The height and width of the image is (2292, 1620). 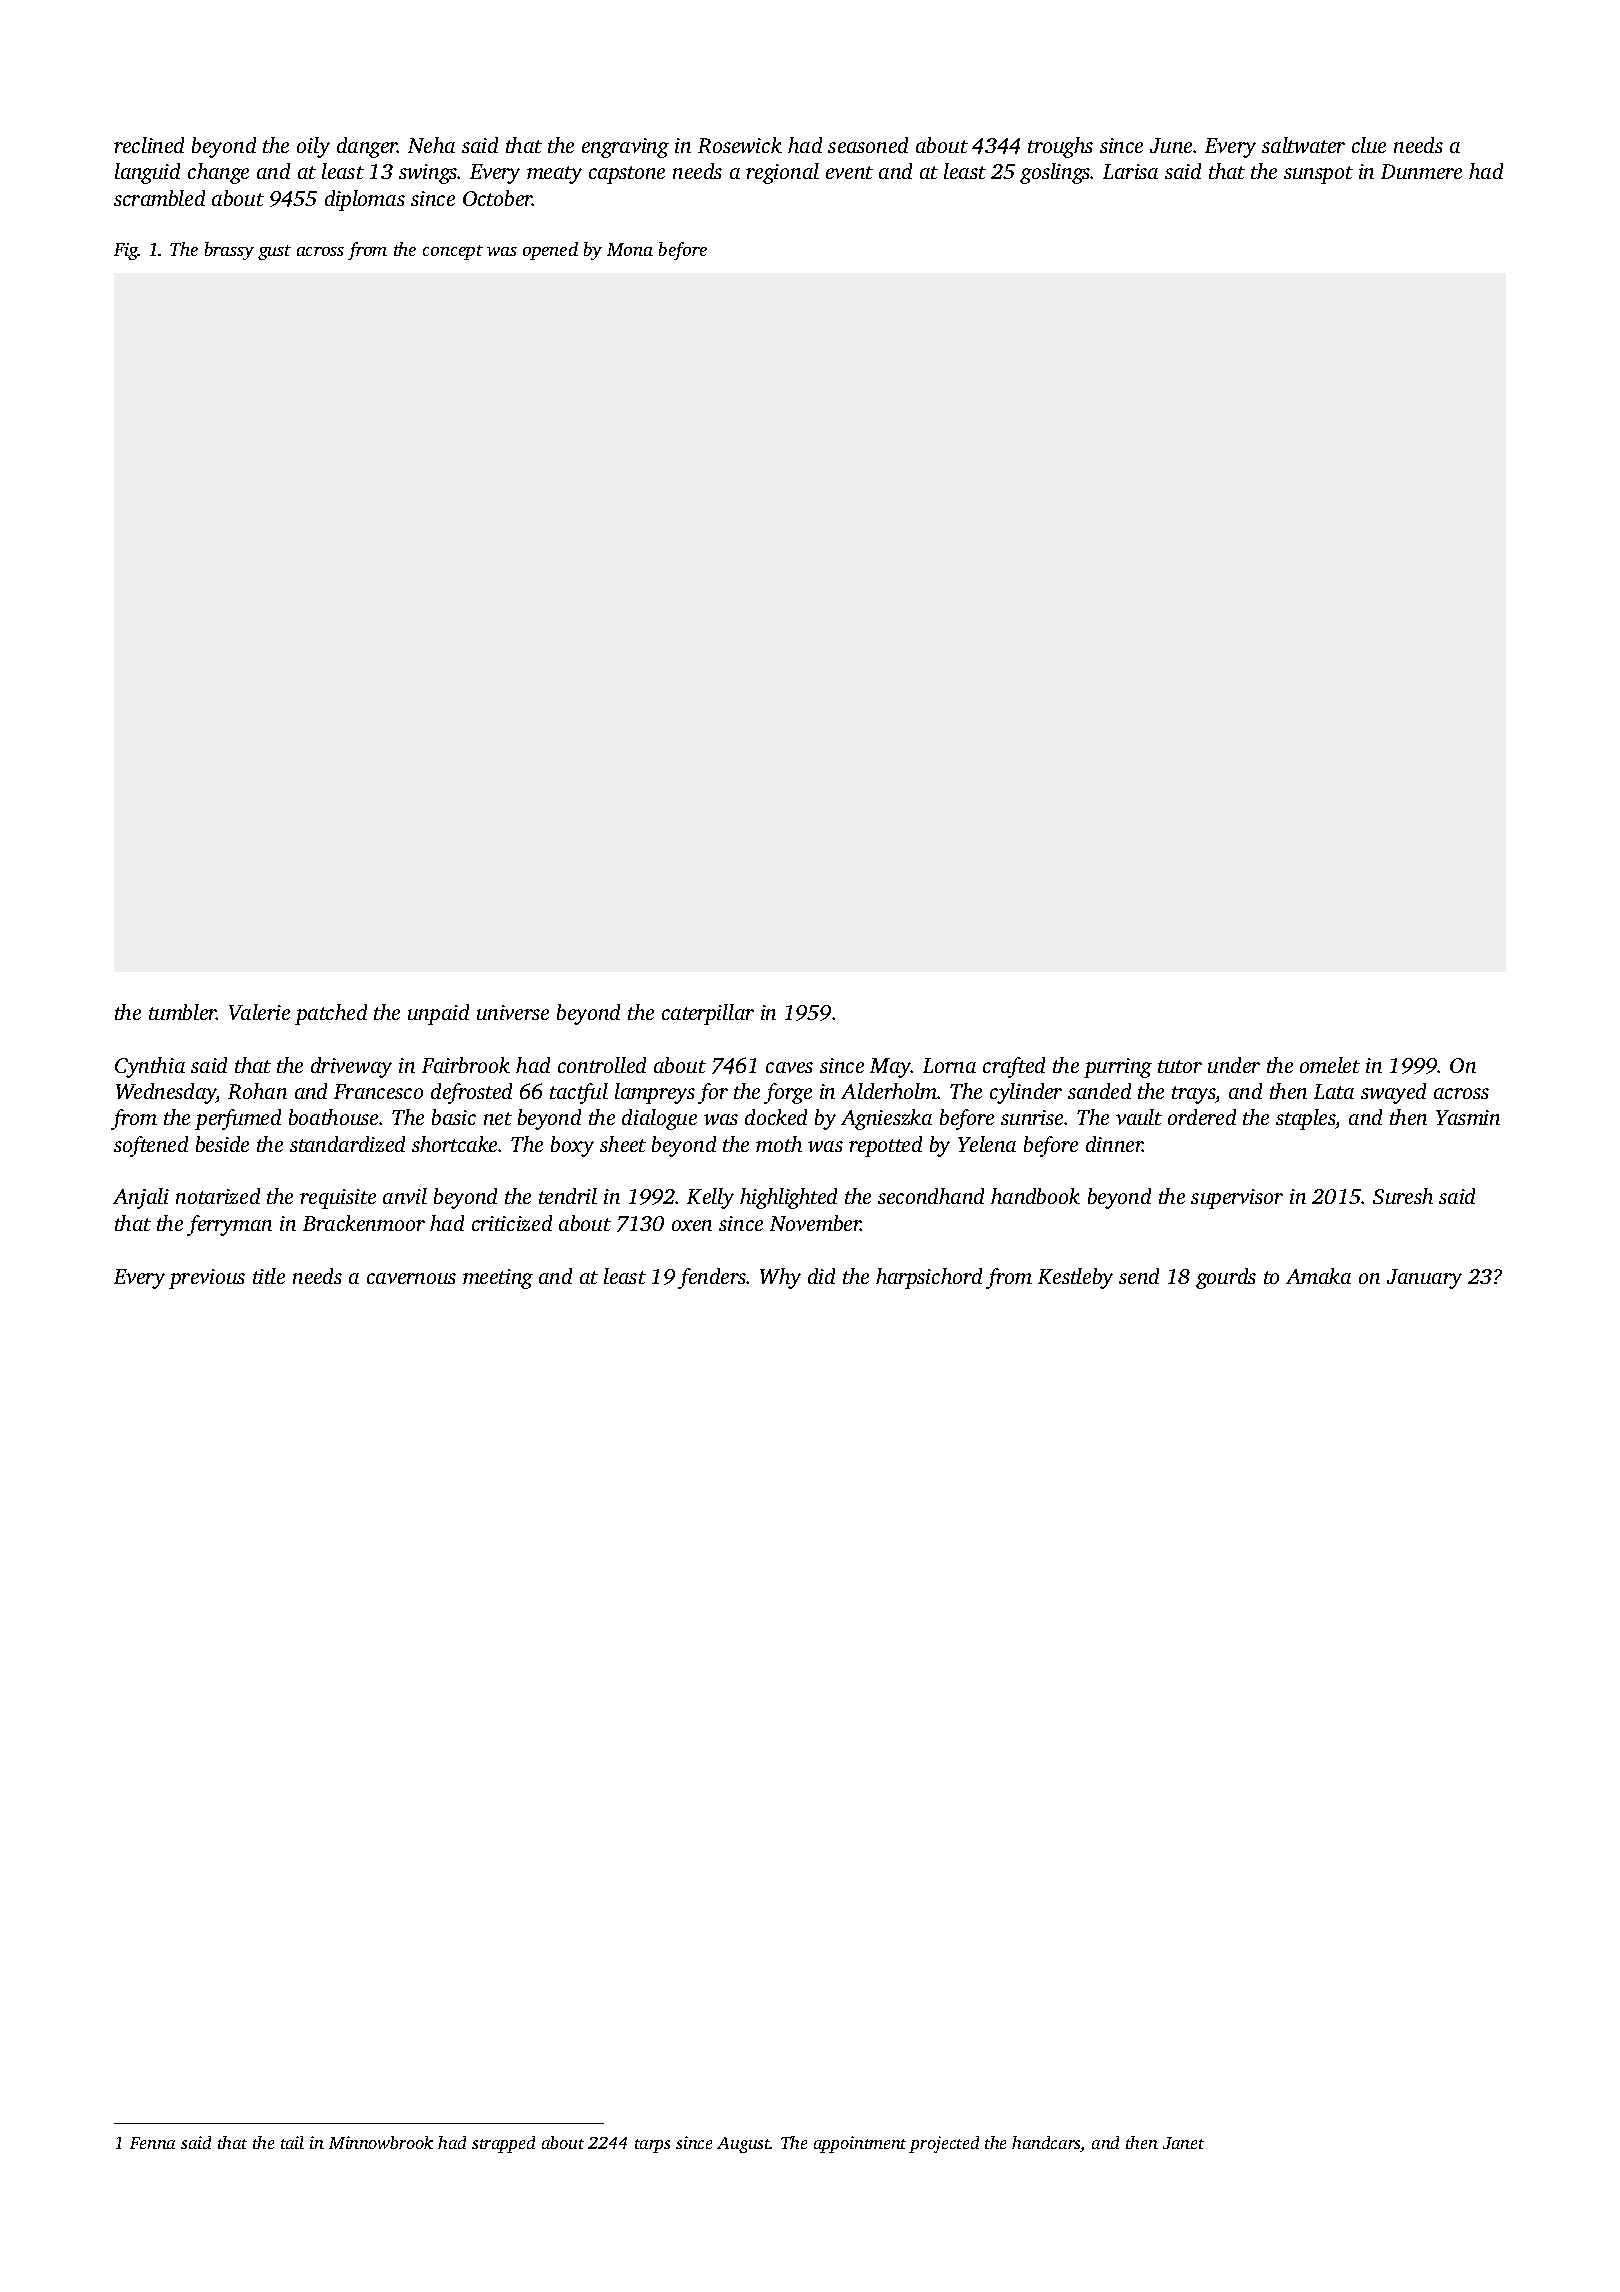 I want to click on under, so click(x=1234, y=1065).
